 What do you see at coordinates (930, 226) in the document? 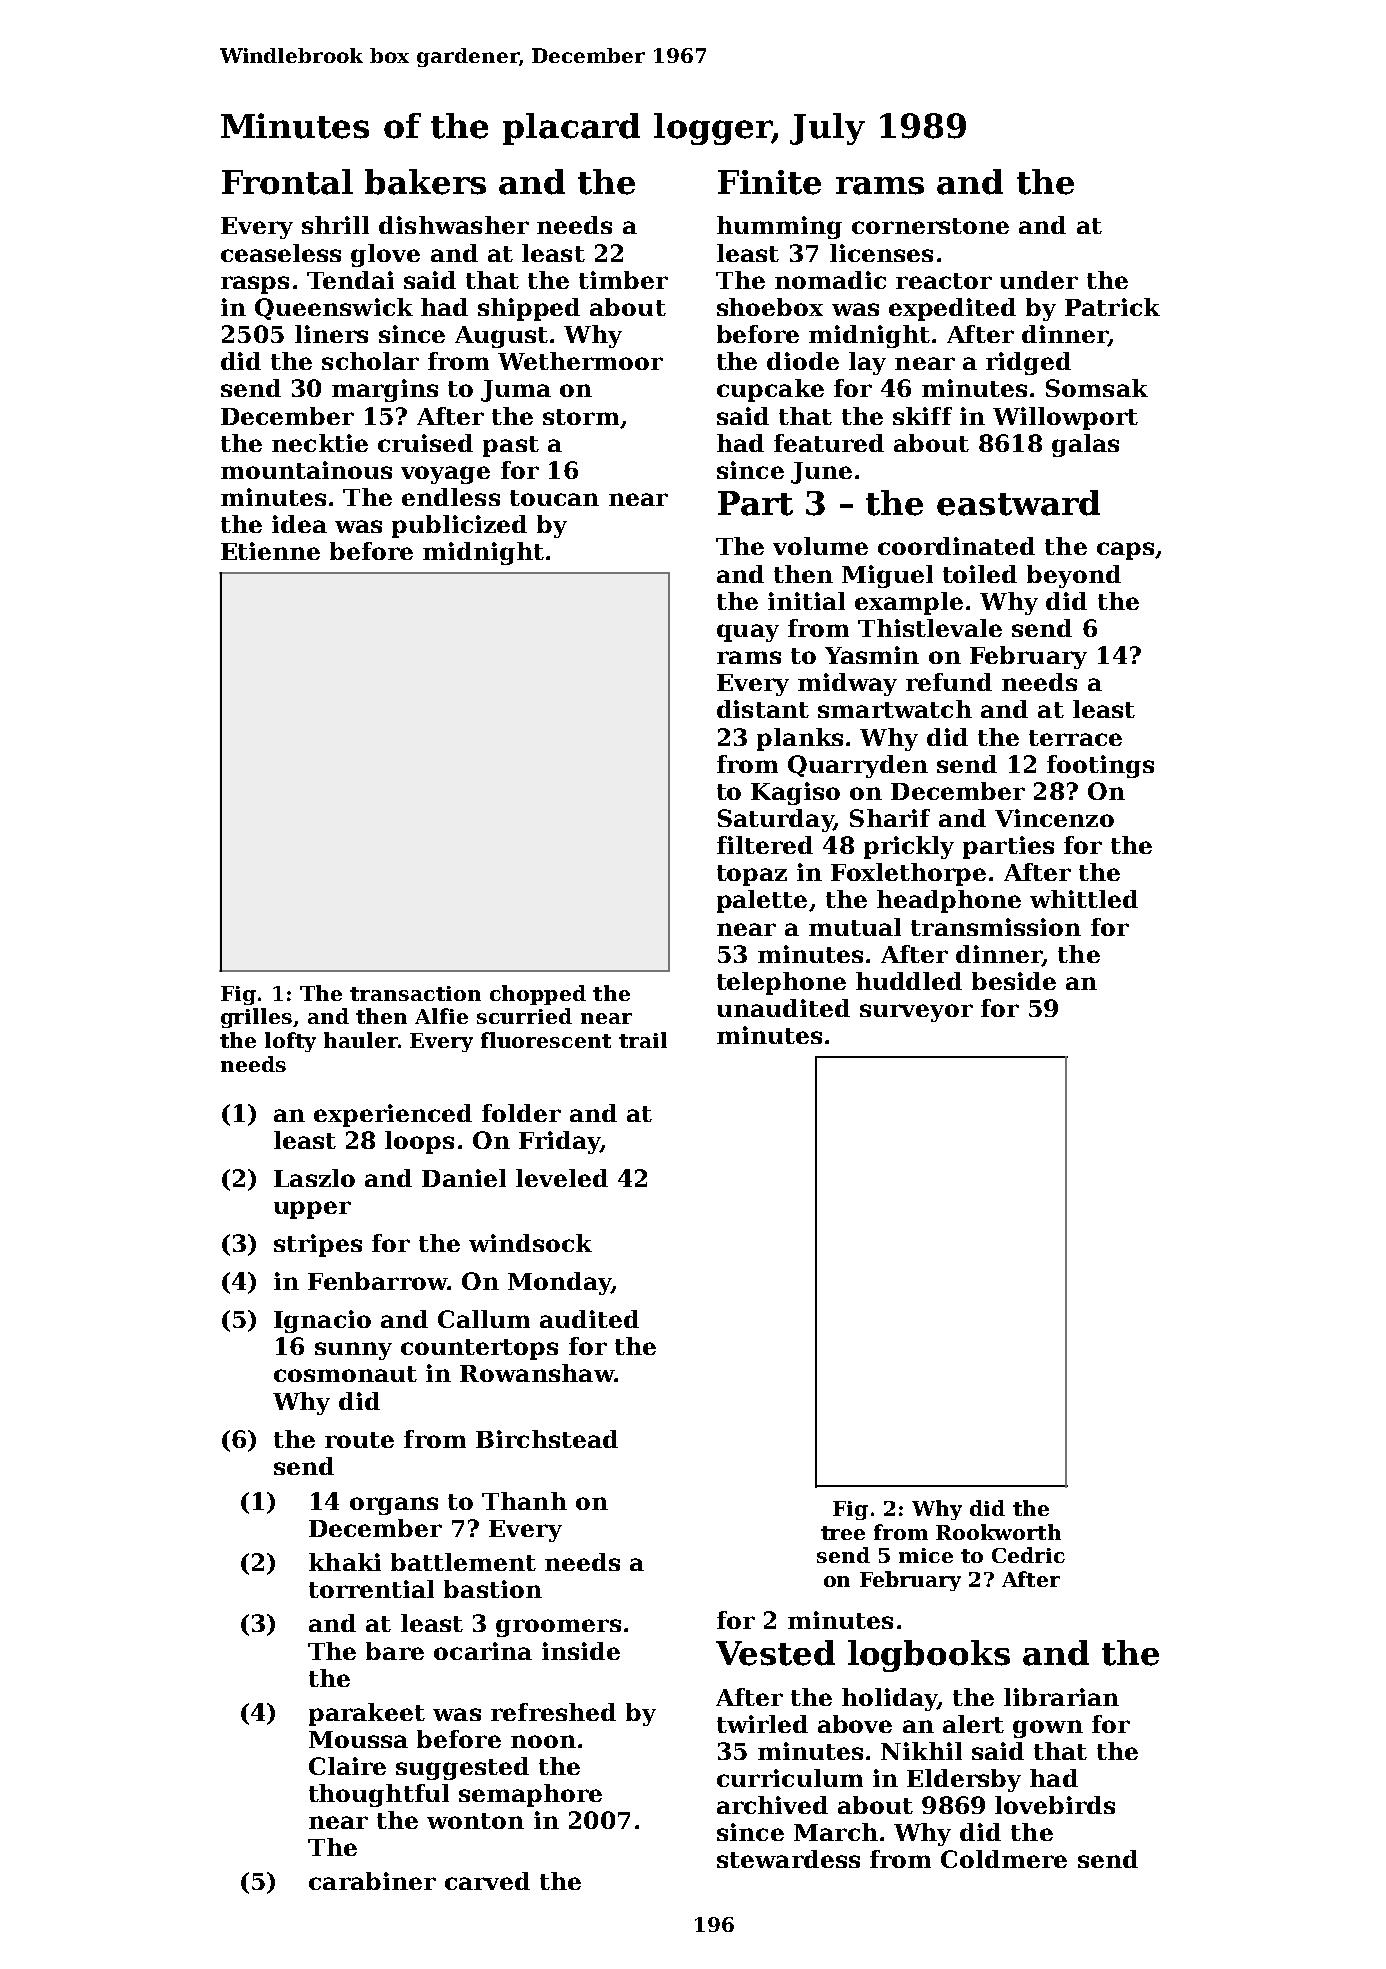
I see `cornerstone` at bounding box center [930, 226].
